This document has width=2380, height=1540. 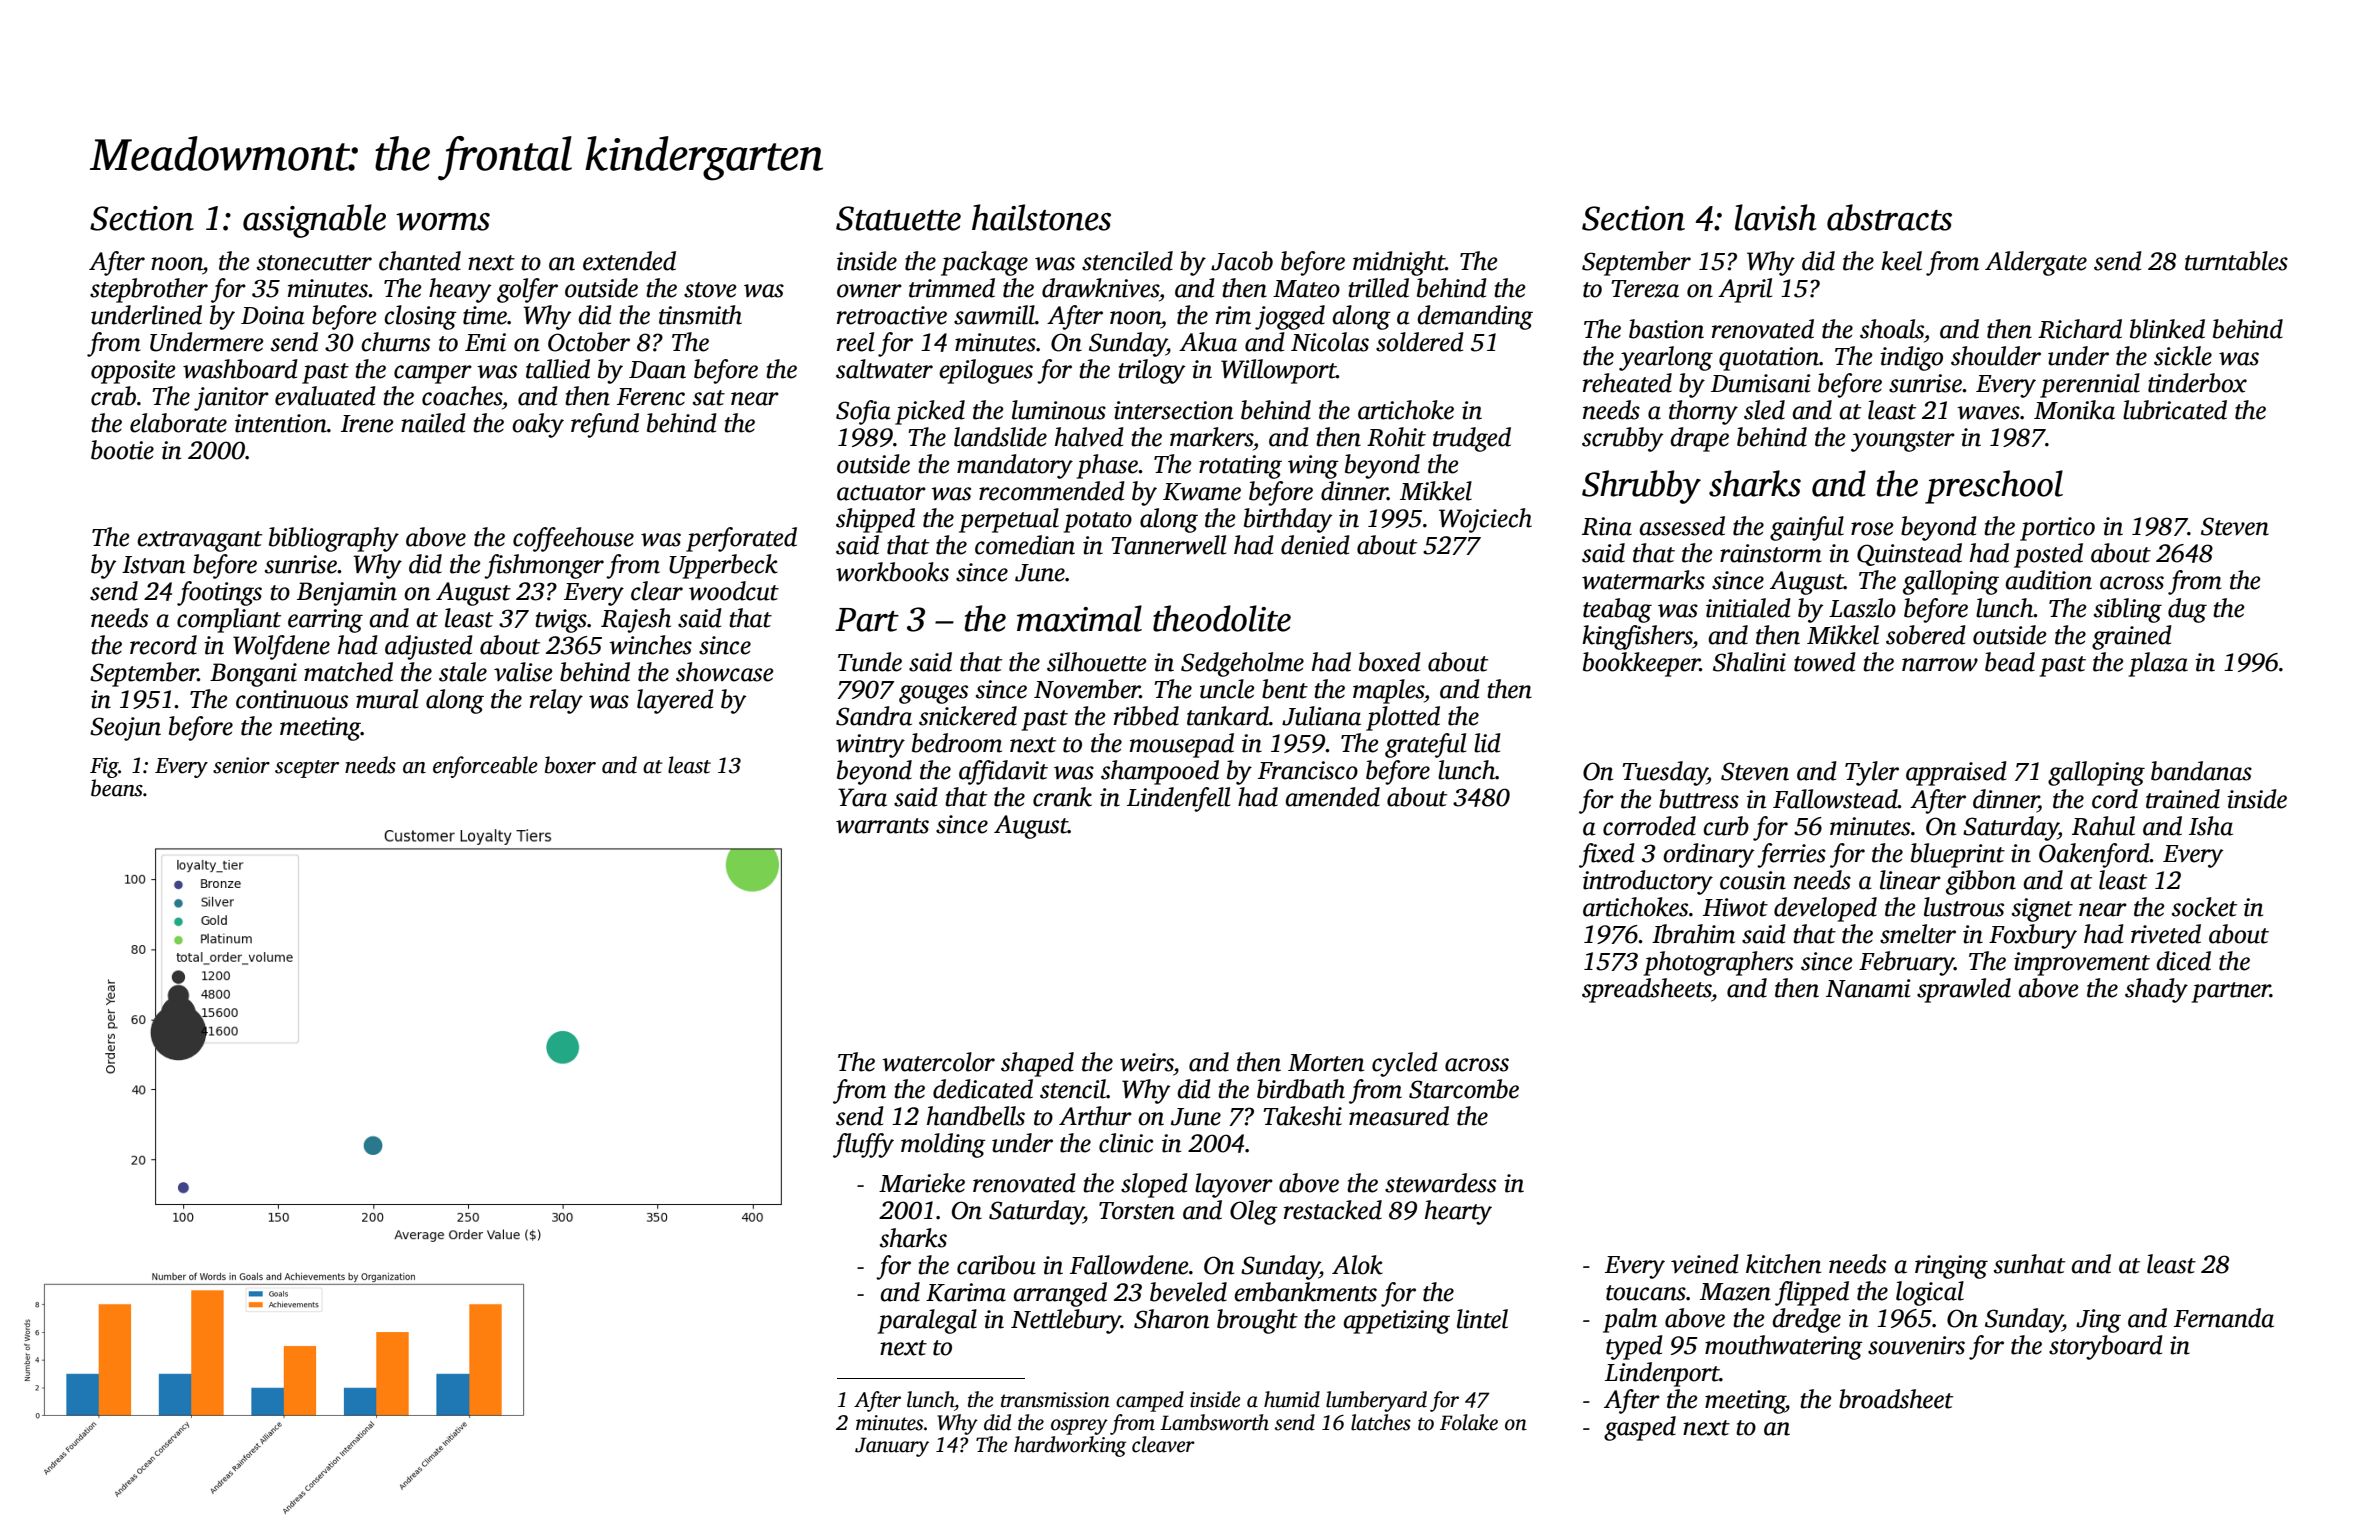 I want to click on Ibrahim, so click(x=1693, y=934).
